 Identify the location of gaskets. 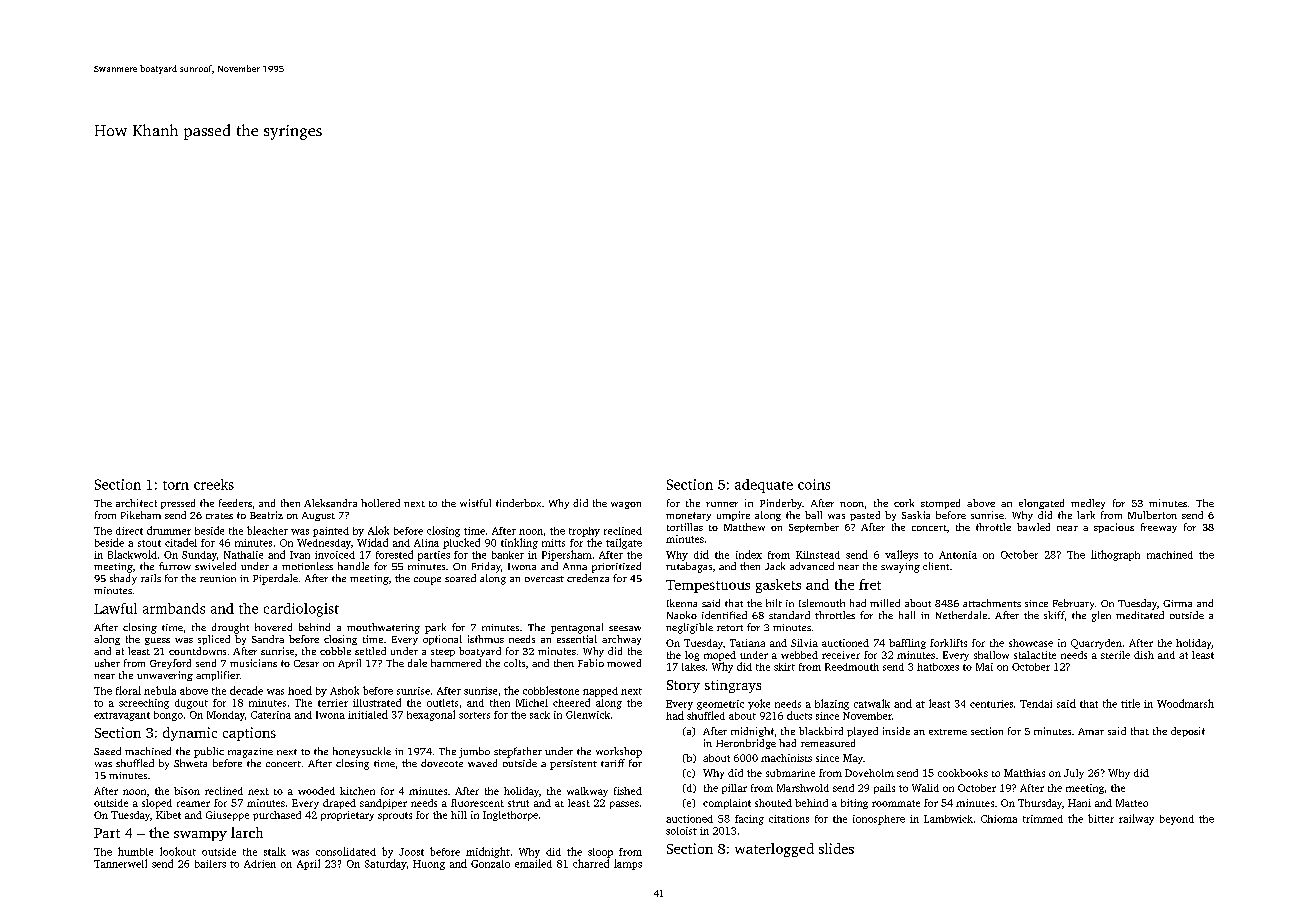
(778, 586).
